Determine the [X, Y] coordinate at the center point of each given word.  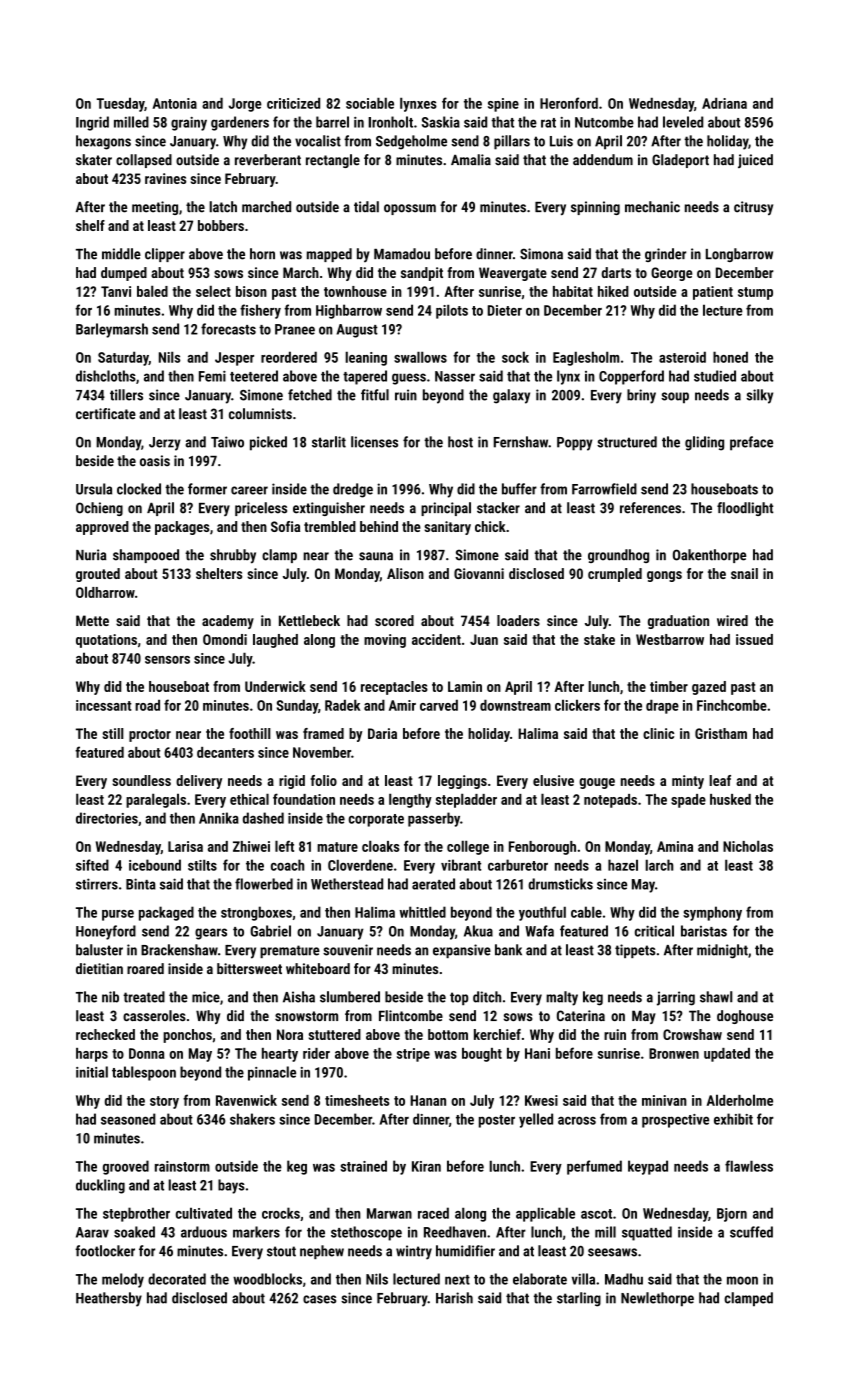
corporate [376, 820]
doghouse [745, 1017]
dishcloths [106, 376]
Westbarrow [670, 639]
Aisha [299, 997]
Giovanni [479, 573]
